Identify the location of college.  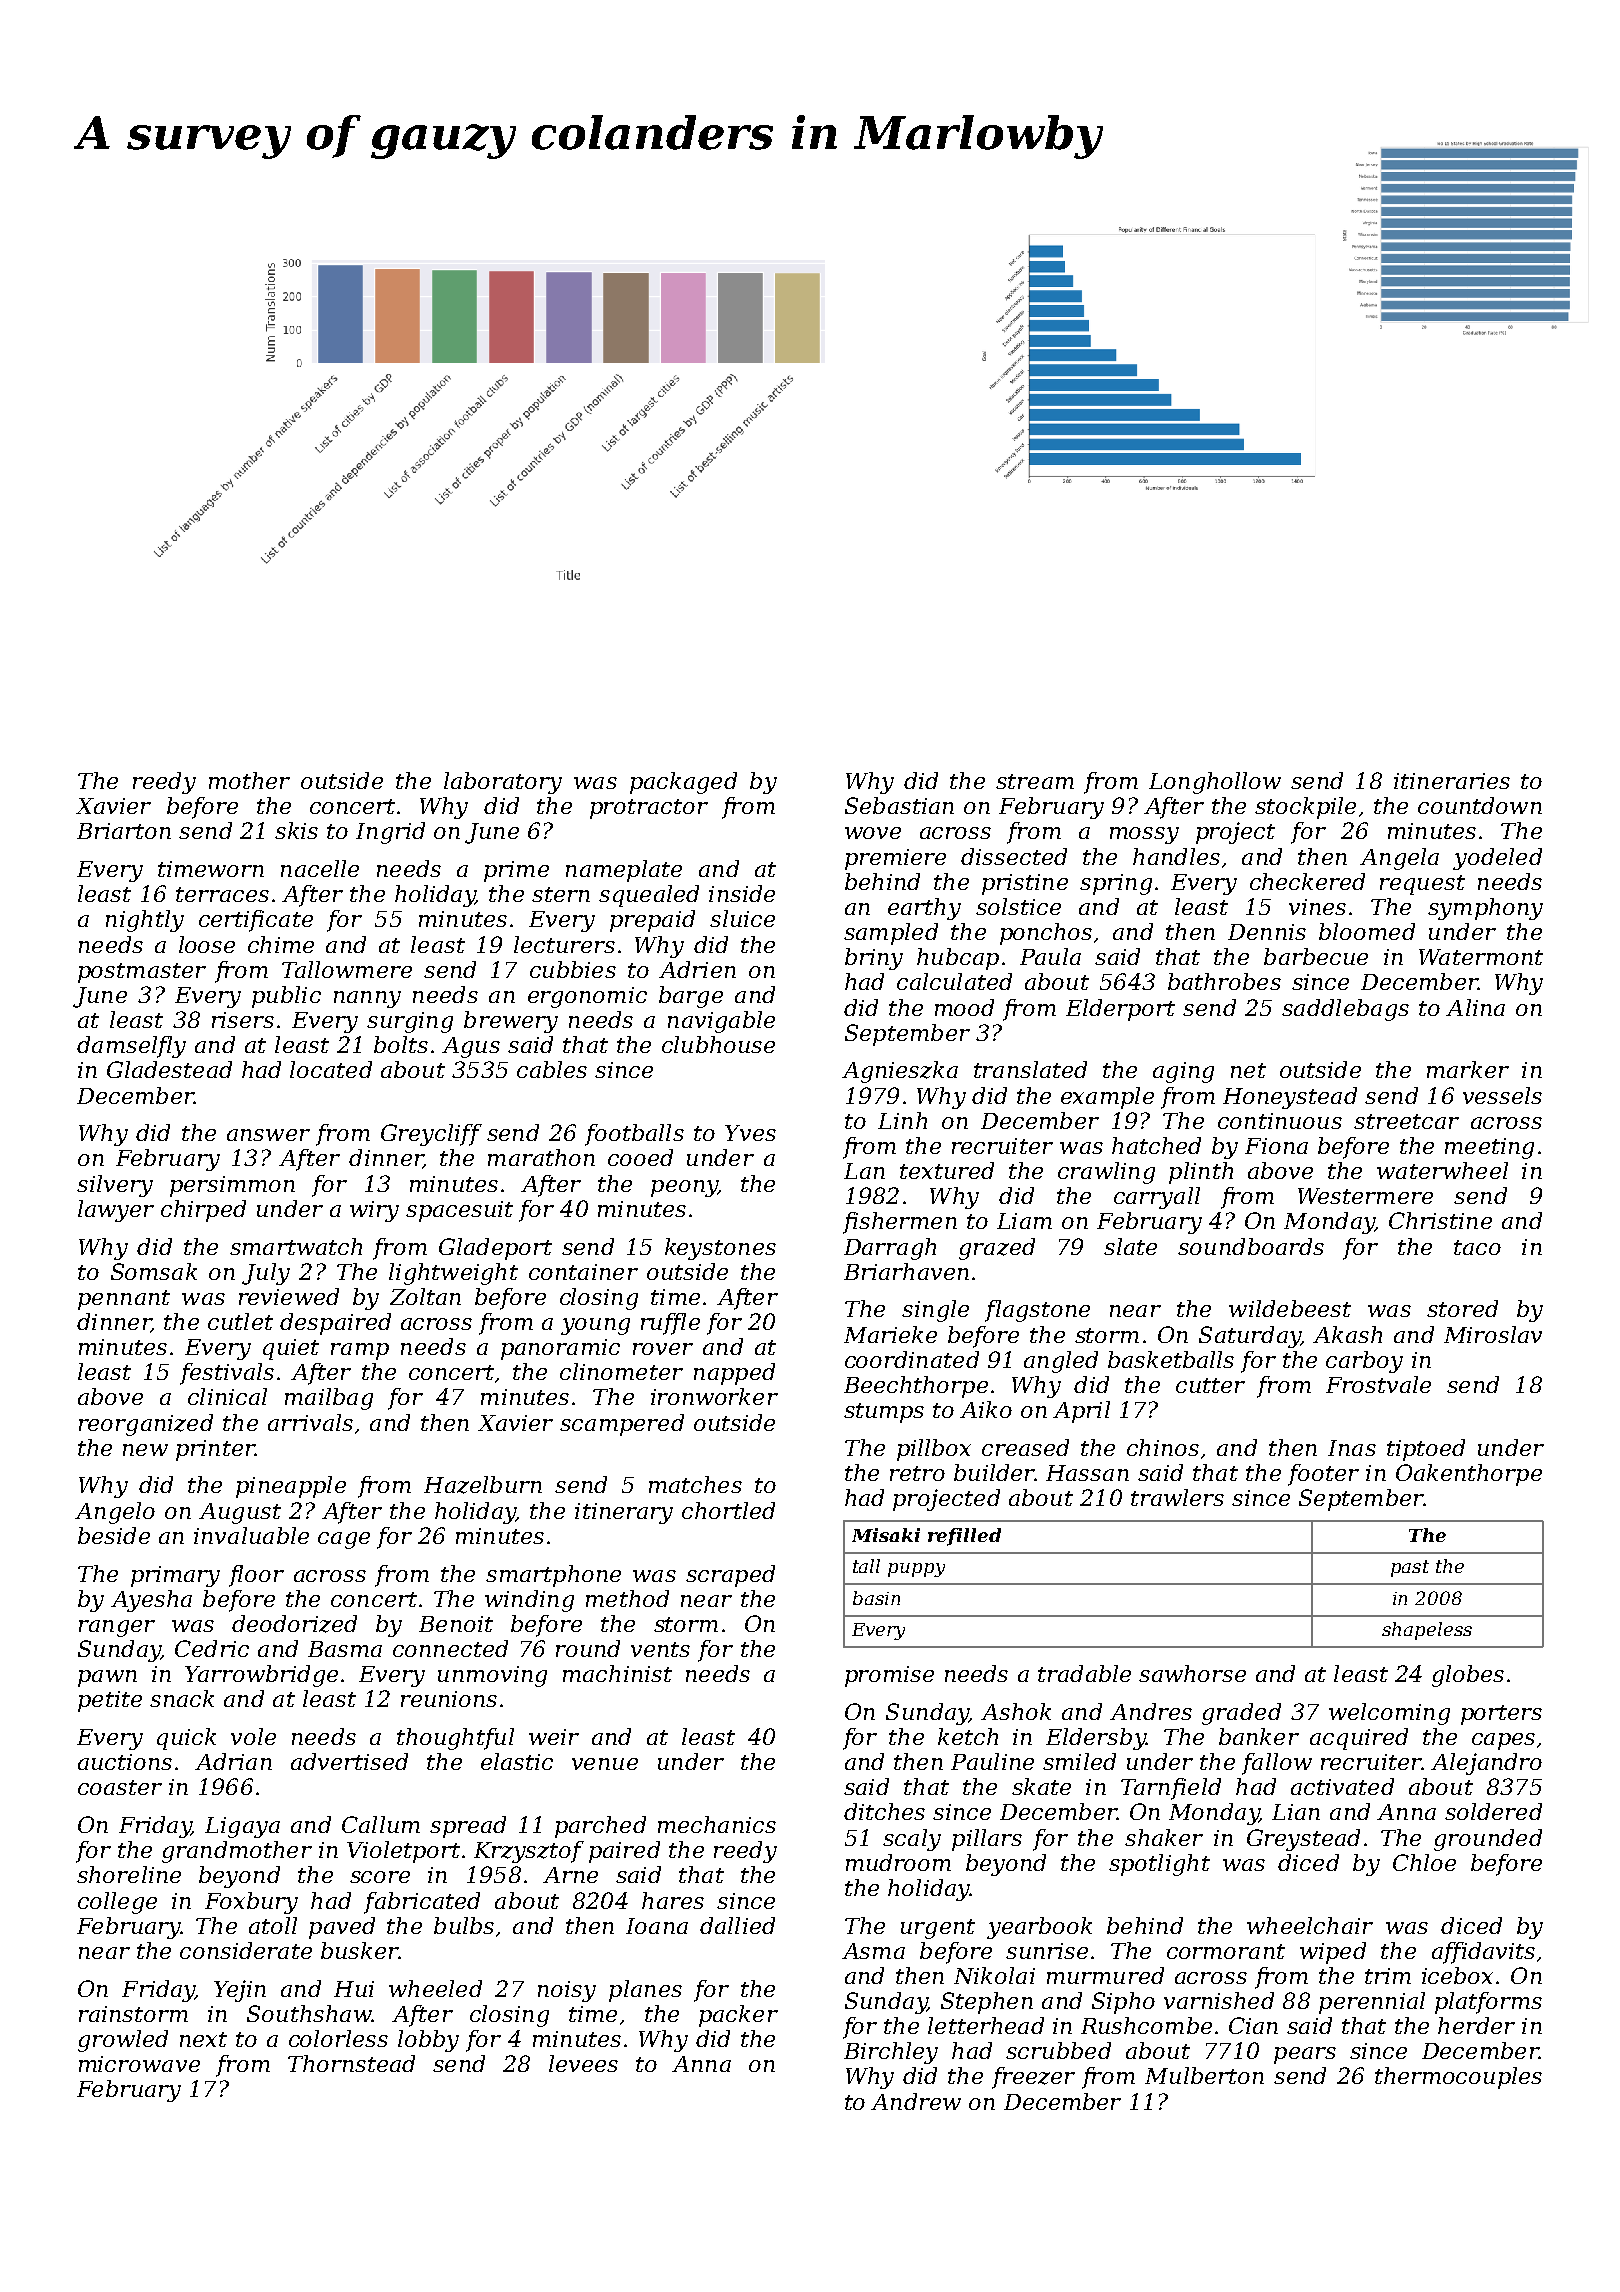
(117, 1903).
